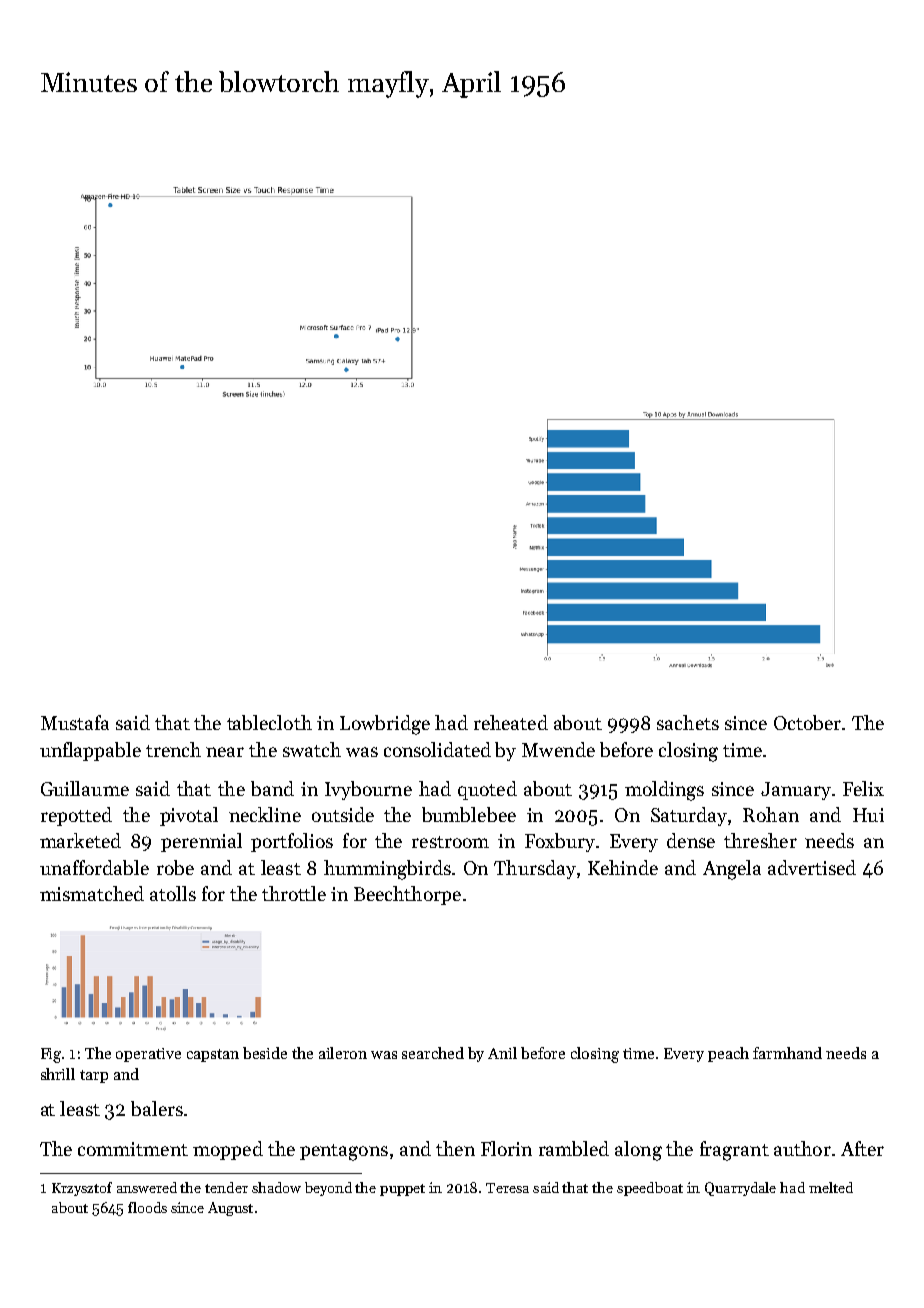 The height and width of the screenshot is (1308, 924). What do you see at coordinates (80, 840) in the screenshot?
I see `marketed` at bounding box center [80, 840].
